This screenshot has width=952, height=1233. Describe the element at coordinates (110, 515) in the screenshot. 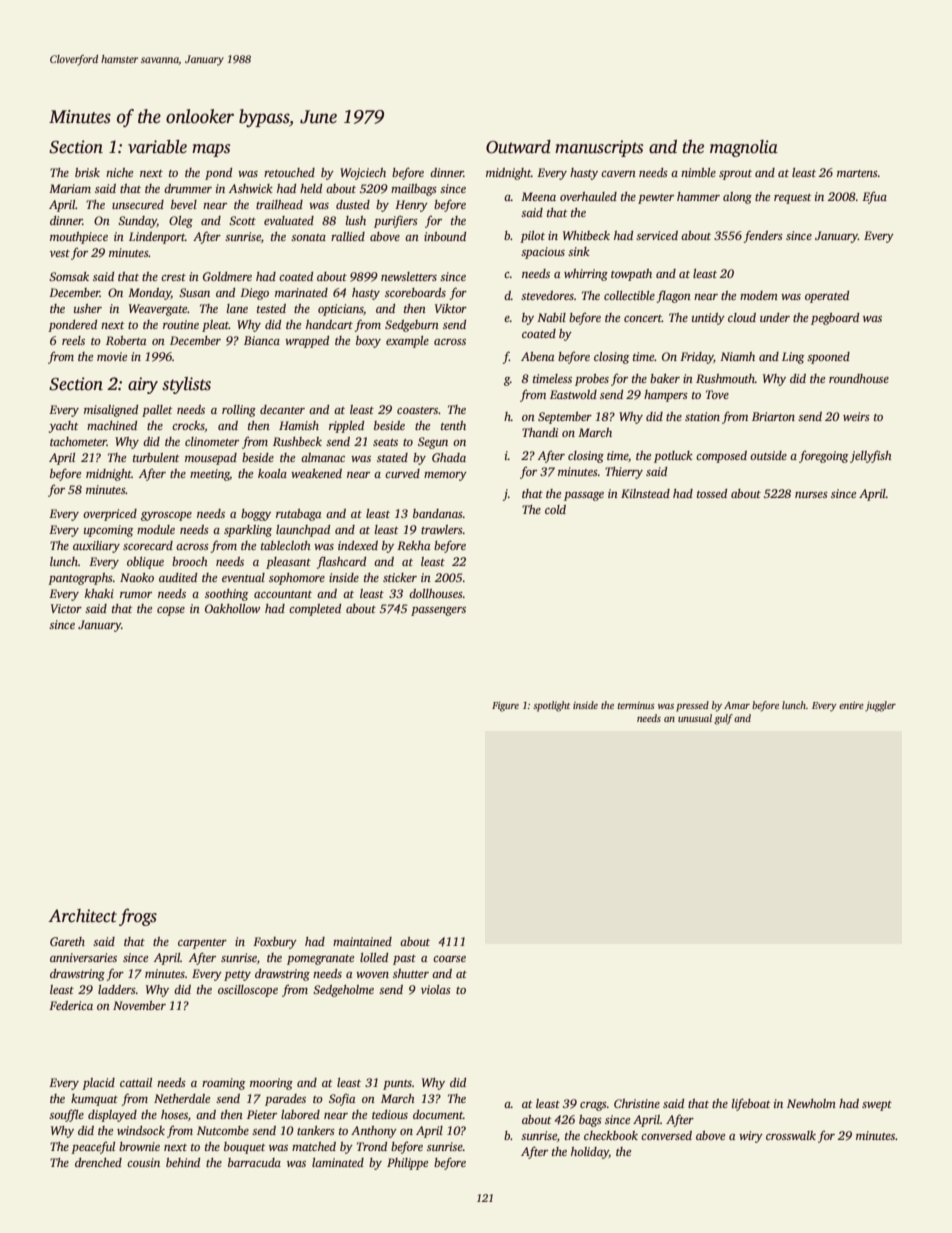

I see `overpriced` at that location.
